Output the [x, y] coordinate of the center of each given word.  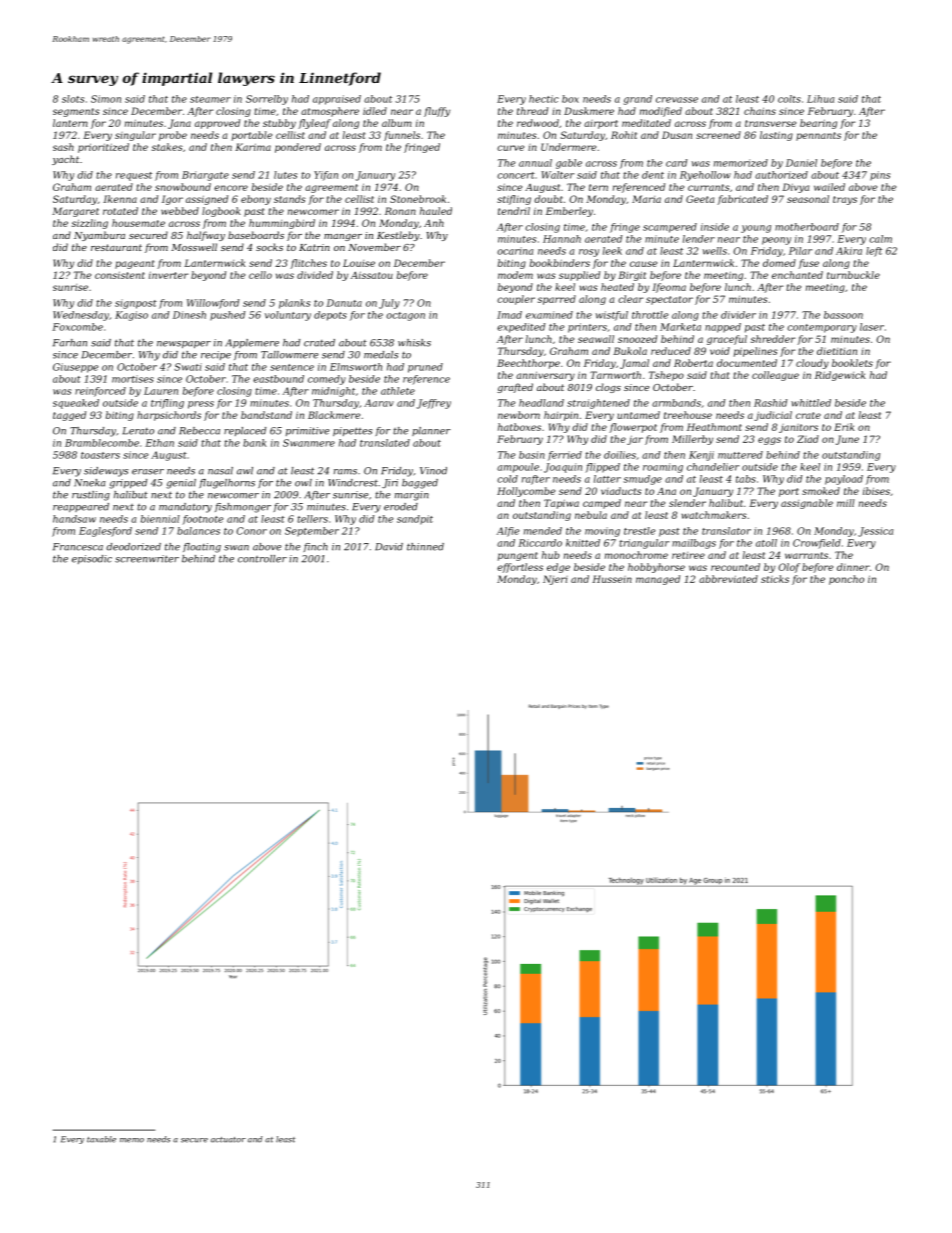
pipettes [352, 431]
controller [262, 559]
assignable [807, 504]
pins [880, 176]
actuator [228, 1140]
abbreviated [728, 579]
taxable [101, 1139]
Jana [179, 124]
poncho [846, 580]
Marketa [680, 327]
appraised [337, 100]
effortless [520, 568]
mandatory [185, 508]
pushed [227, 316]
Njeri [555, 580]
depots [330, 316]
